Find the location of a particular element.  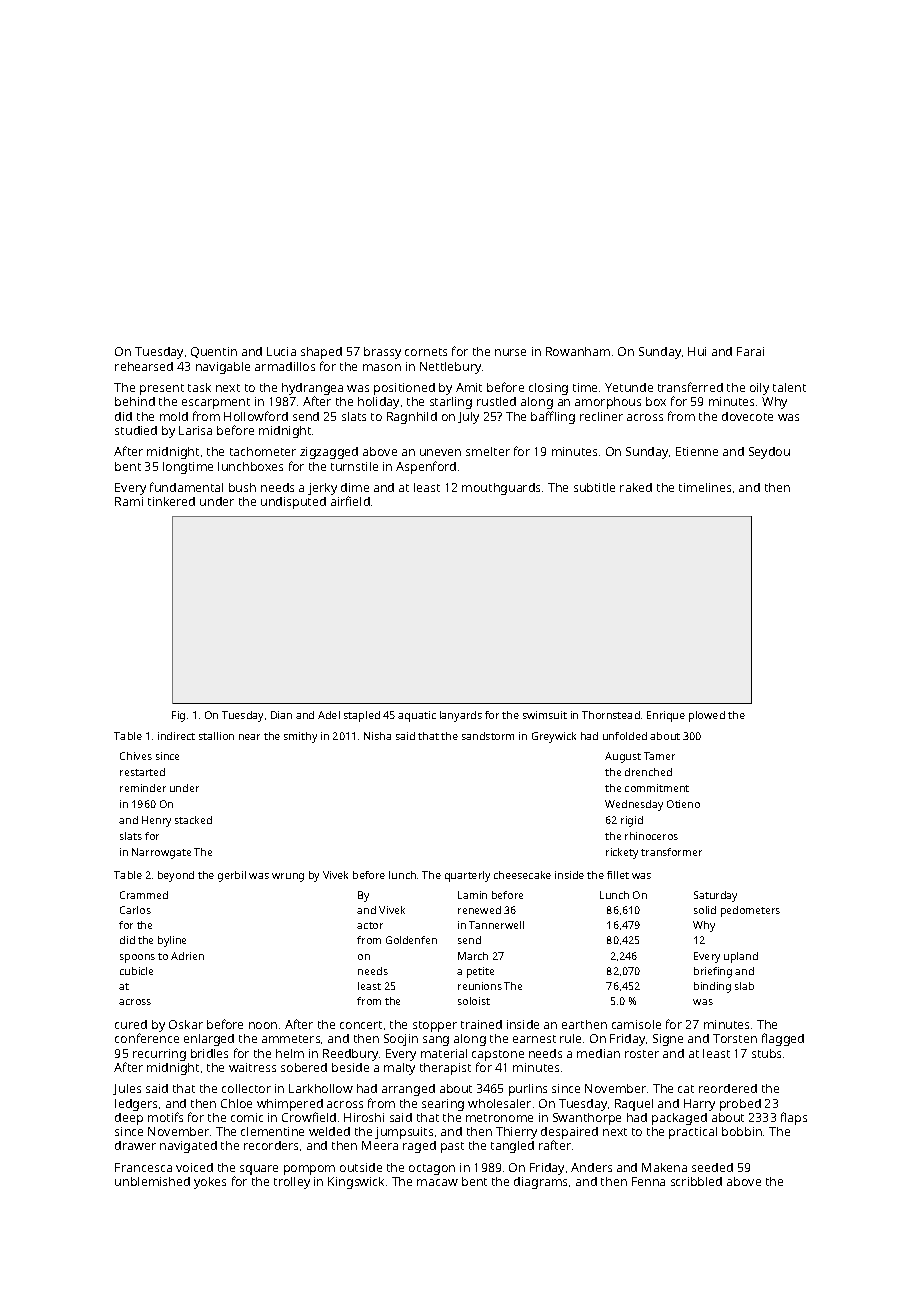

macaw is located at coordinates (437, 1182).
